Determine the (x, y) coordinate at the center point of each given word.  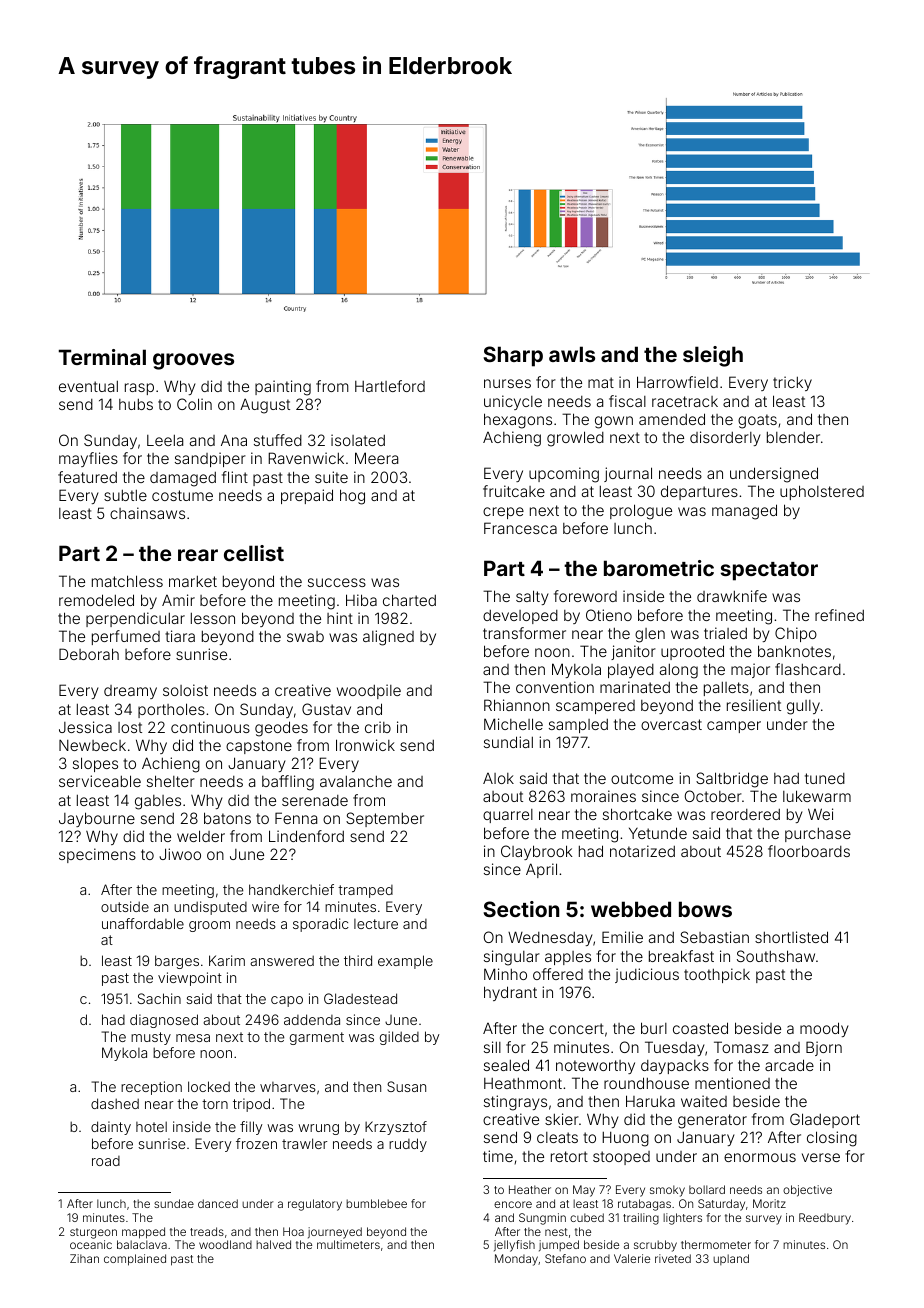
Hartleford (390, 386)
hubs (136, 404)
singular (512, 958)
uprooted (692, 652)
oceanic (91, 1244)
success (337, 582)
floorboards (809, 851)
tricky (792, 383)
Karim (227, 960)
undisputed (210, 908)
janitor (633, 652)
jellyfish (514, 1246)
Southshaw (776, 956)
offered (558, 974)
